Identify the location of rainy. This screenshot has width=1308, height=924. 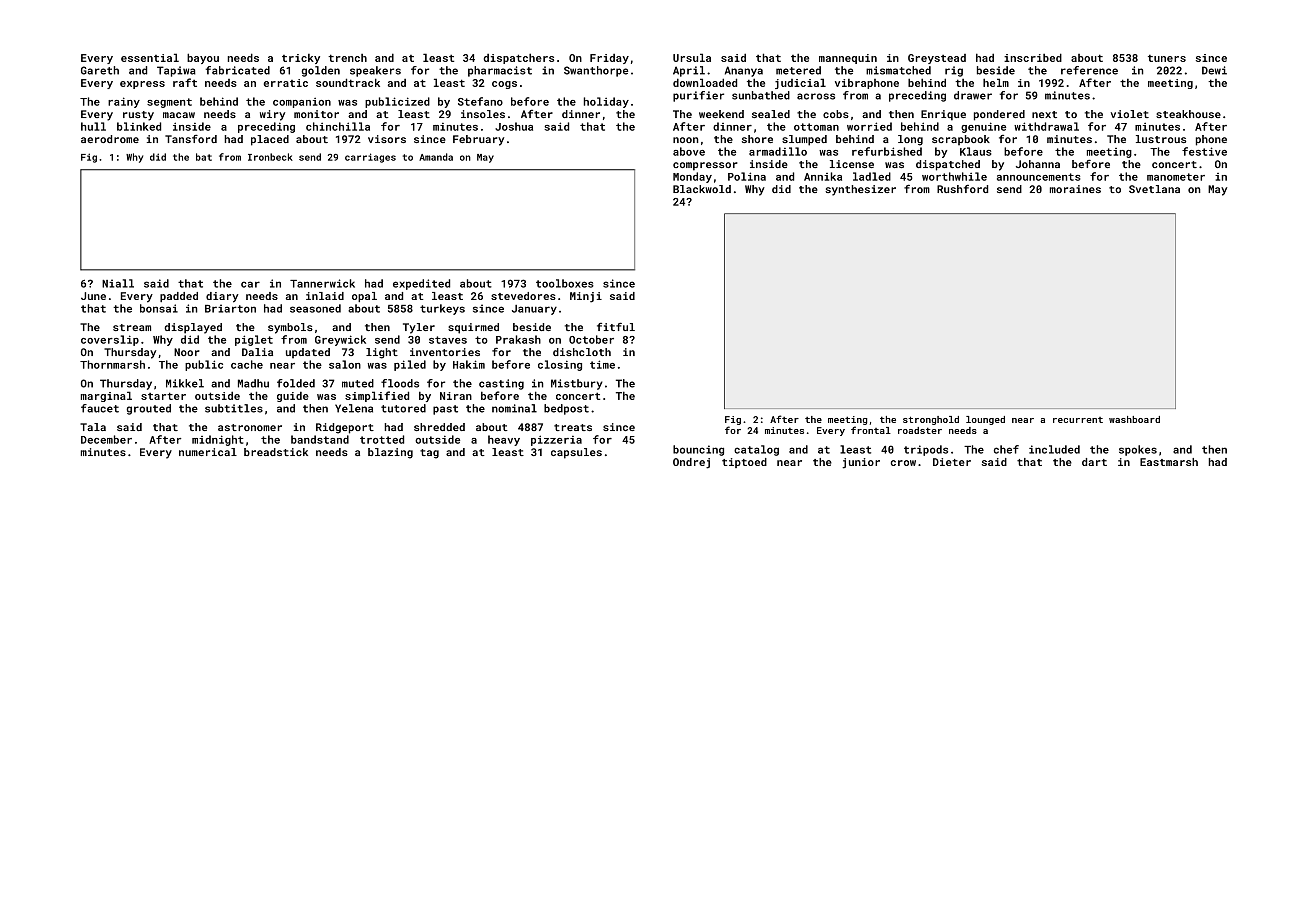
(124, 102).
